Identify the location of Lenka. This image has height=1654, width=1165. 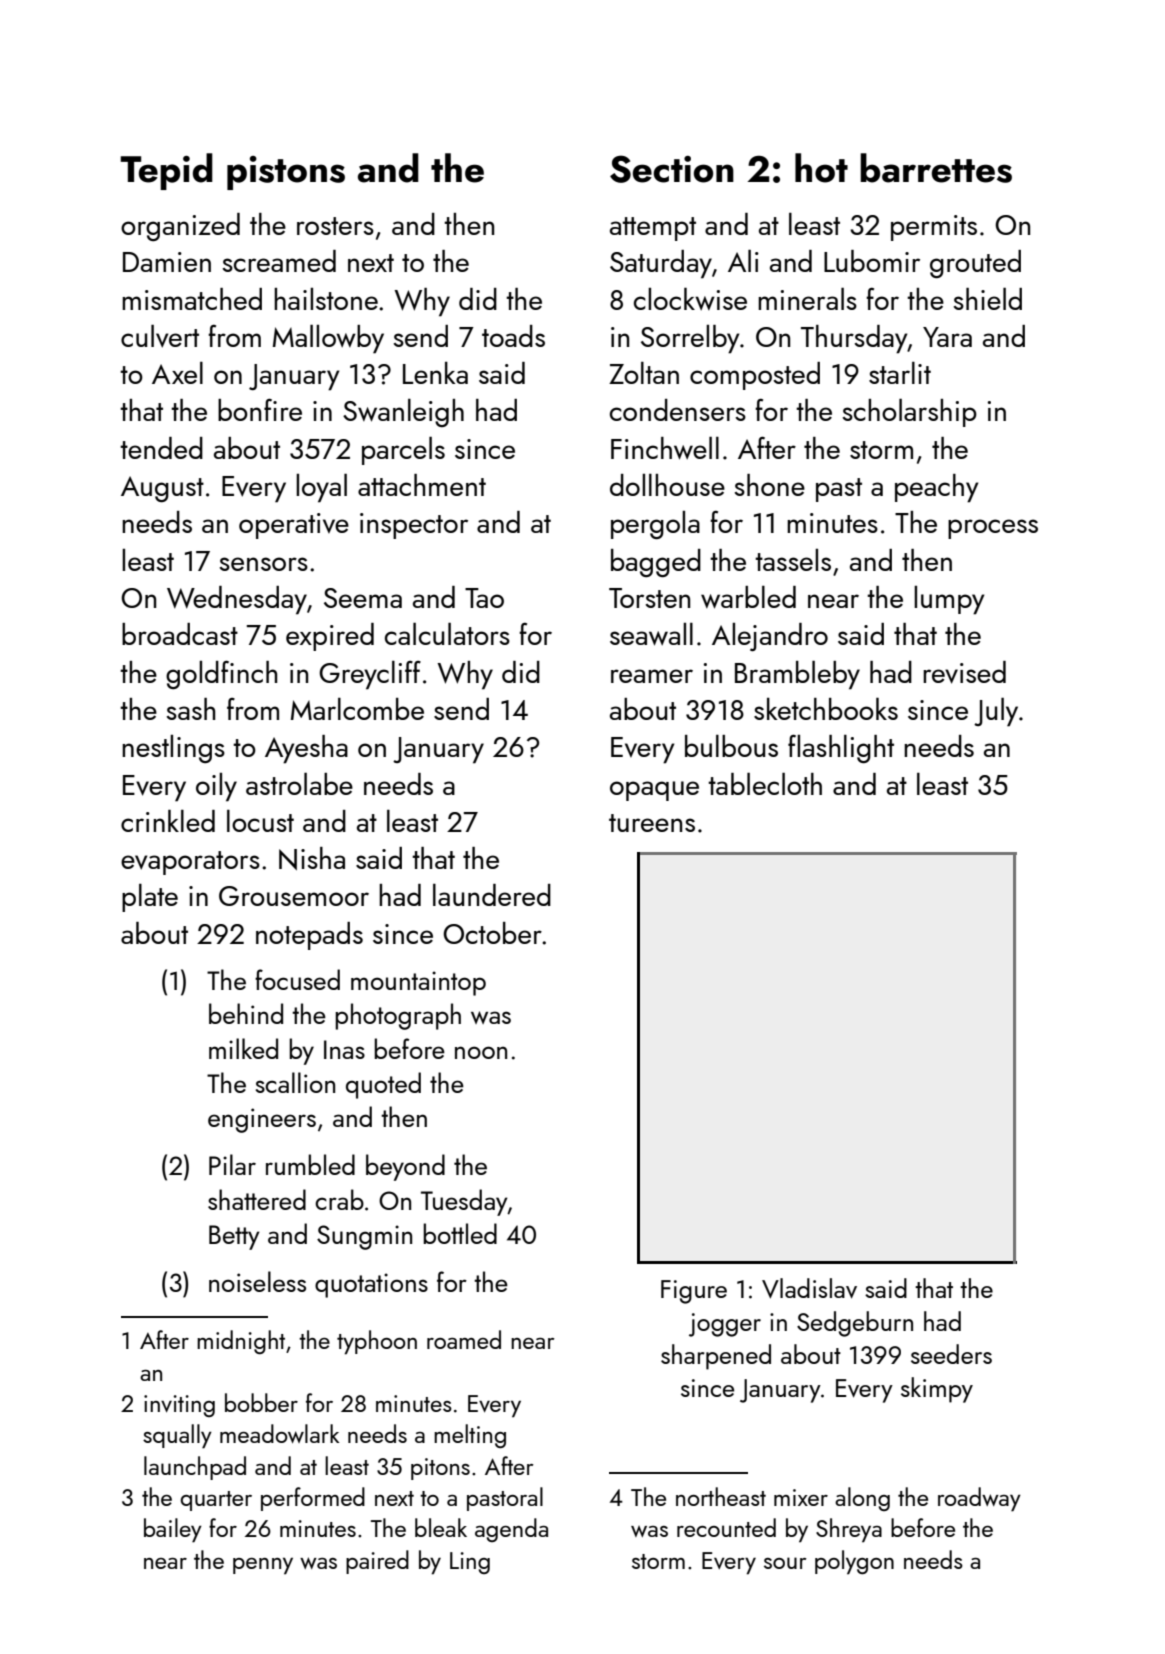
(435, 373).
